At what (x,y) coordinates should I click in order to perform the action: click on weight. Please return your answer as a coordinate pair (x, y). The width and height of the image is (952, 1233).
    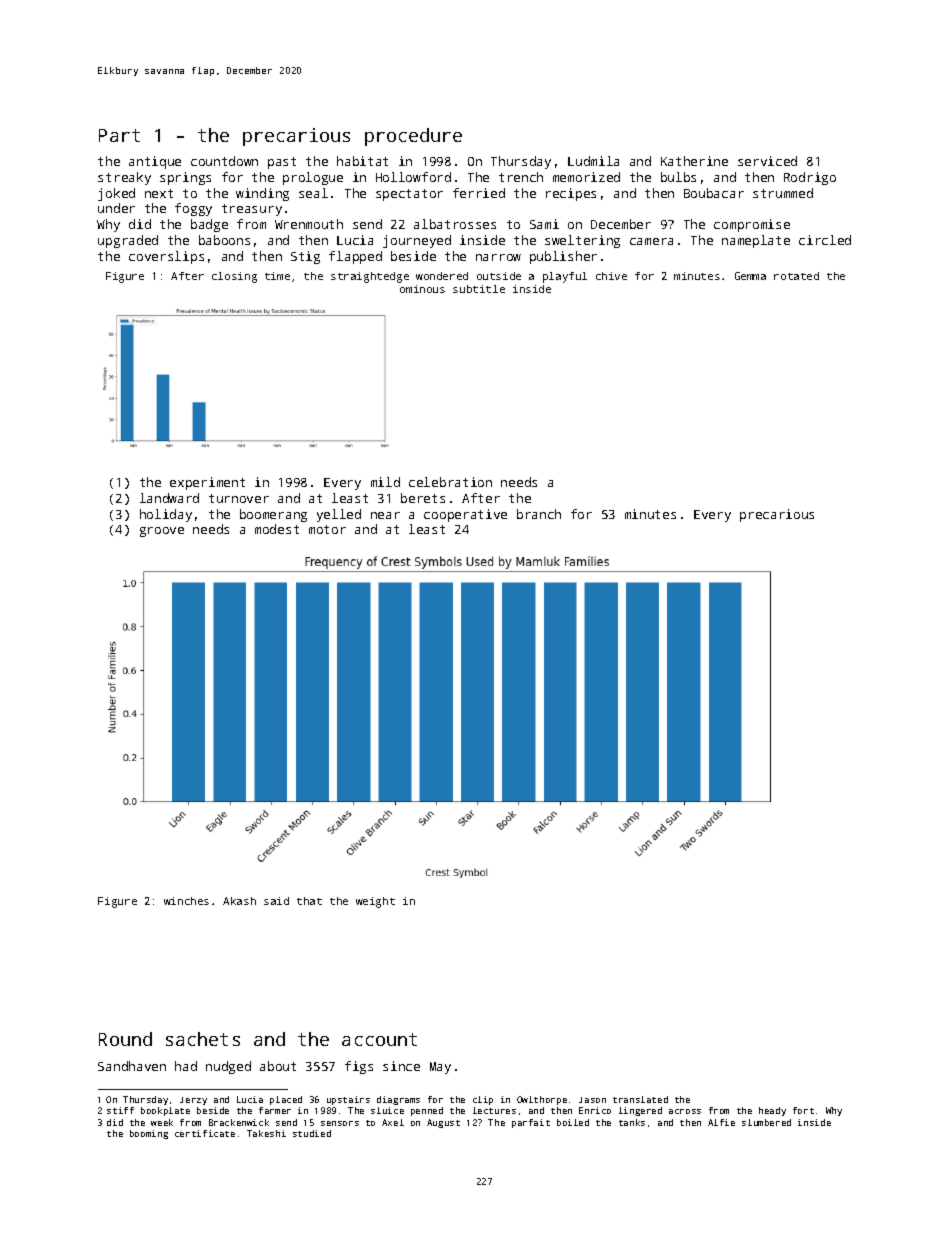
    Looking at the image, I should click on (375, 902).
